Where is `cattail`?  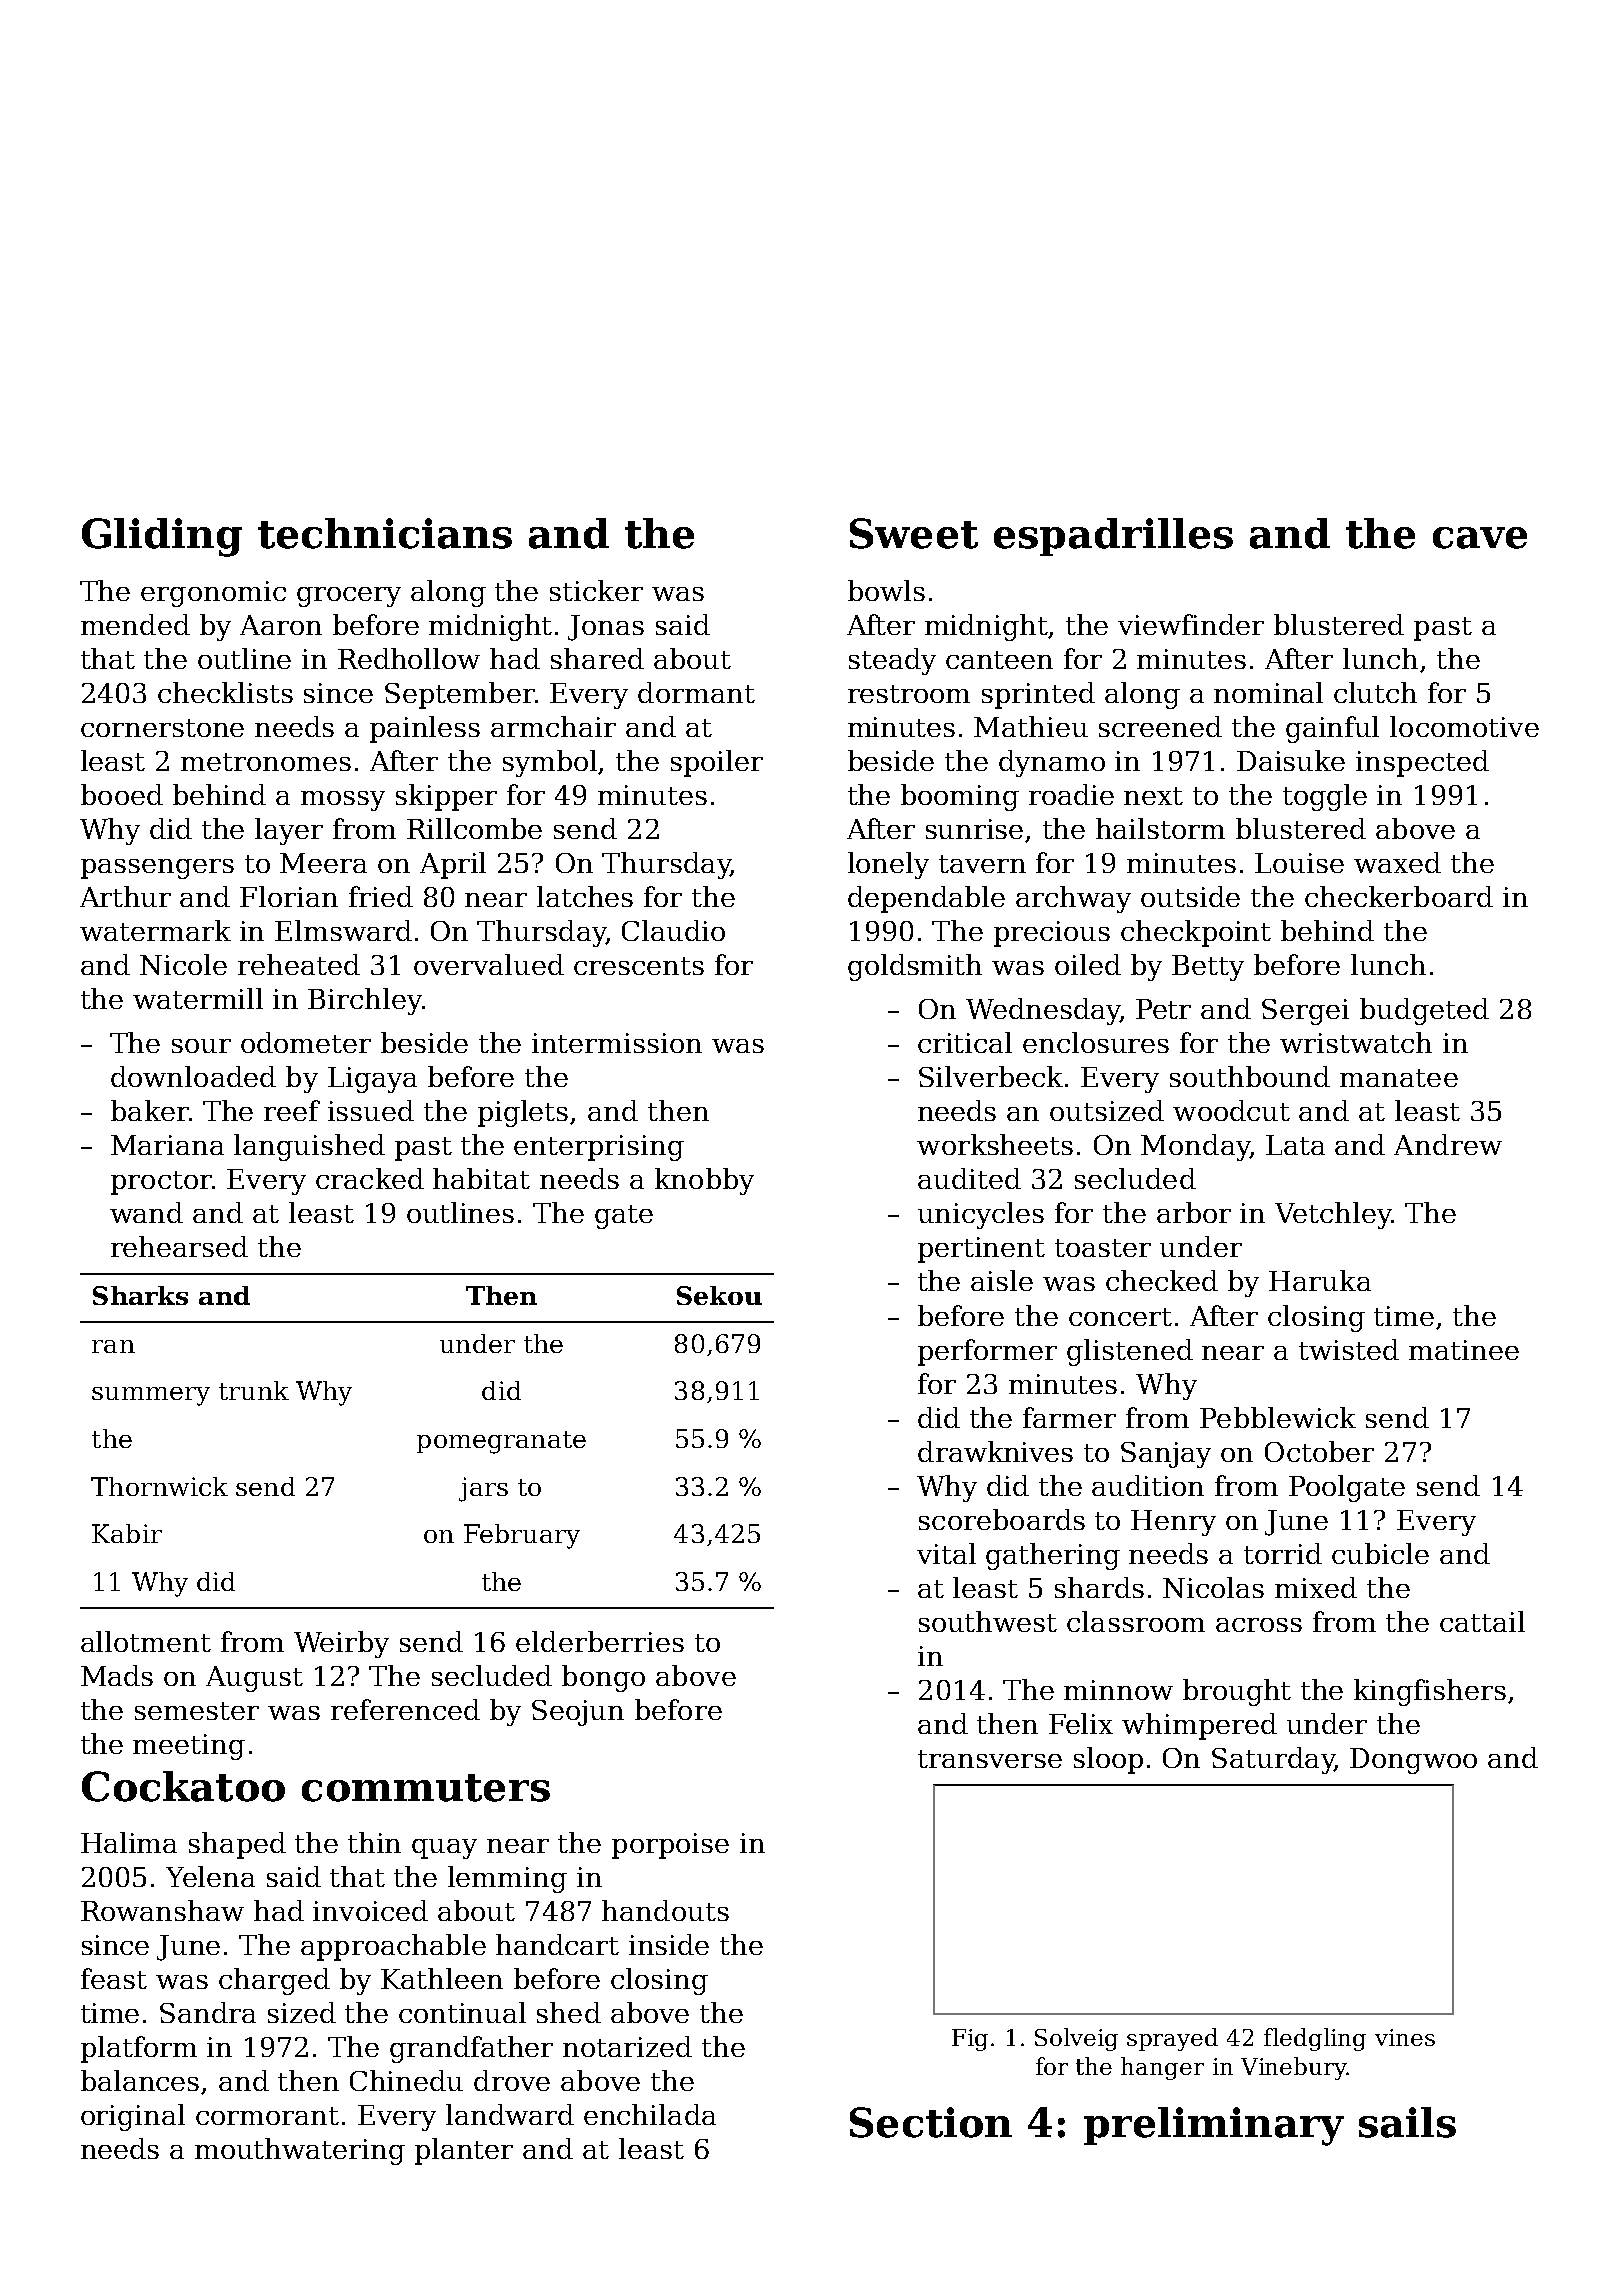 cattail is located at coordinates (1482, 1621).
